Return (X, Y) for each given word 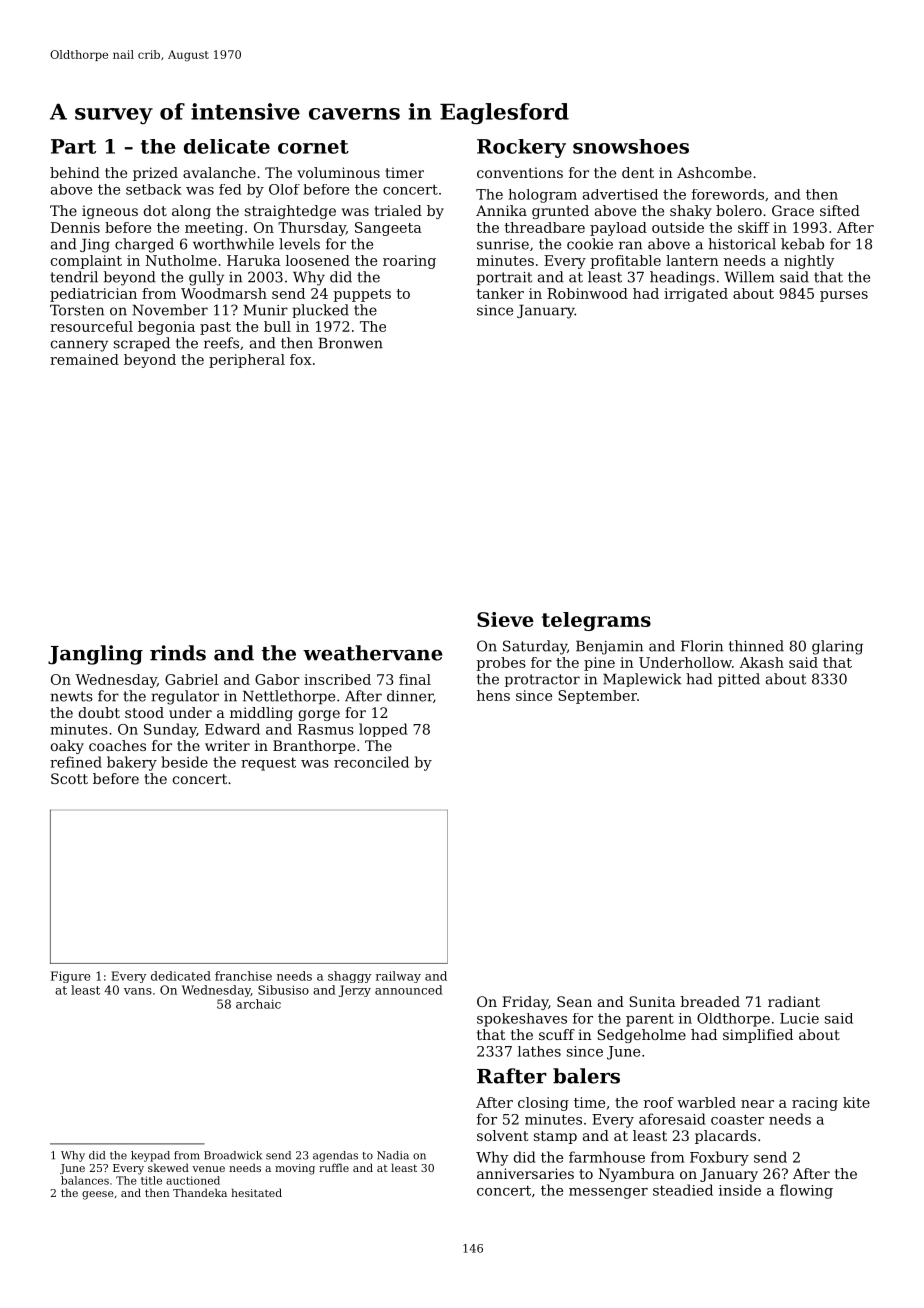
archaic (258, 1004)
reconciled (371, 762)
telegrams (596, 621)
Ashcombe (714, 172)
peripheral (247, 361)
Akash (762, 662)
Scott (69, 778)
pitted (739, 680)
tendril (74, 277)
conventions (520, 172)
